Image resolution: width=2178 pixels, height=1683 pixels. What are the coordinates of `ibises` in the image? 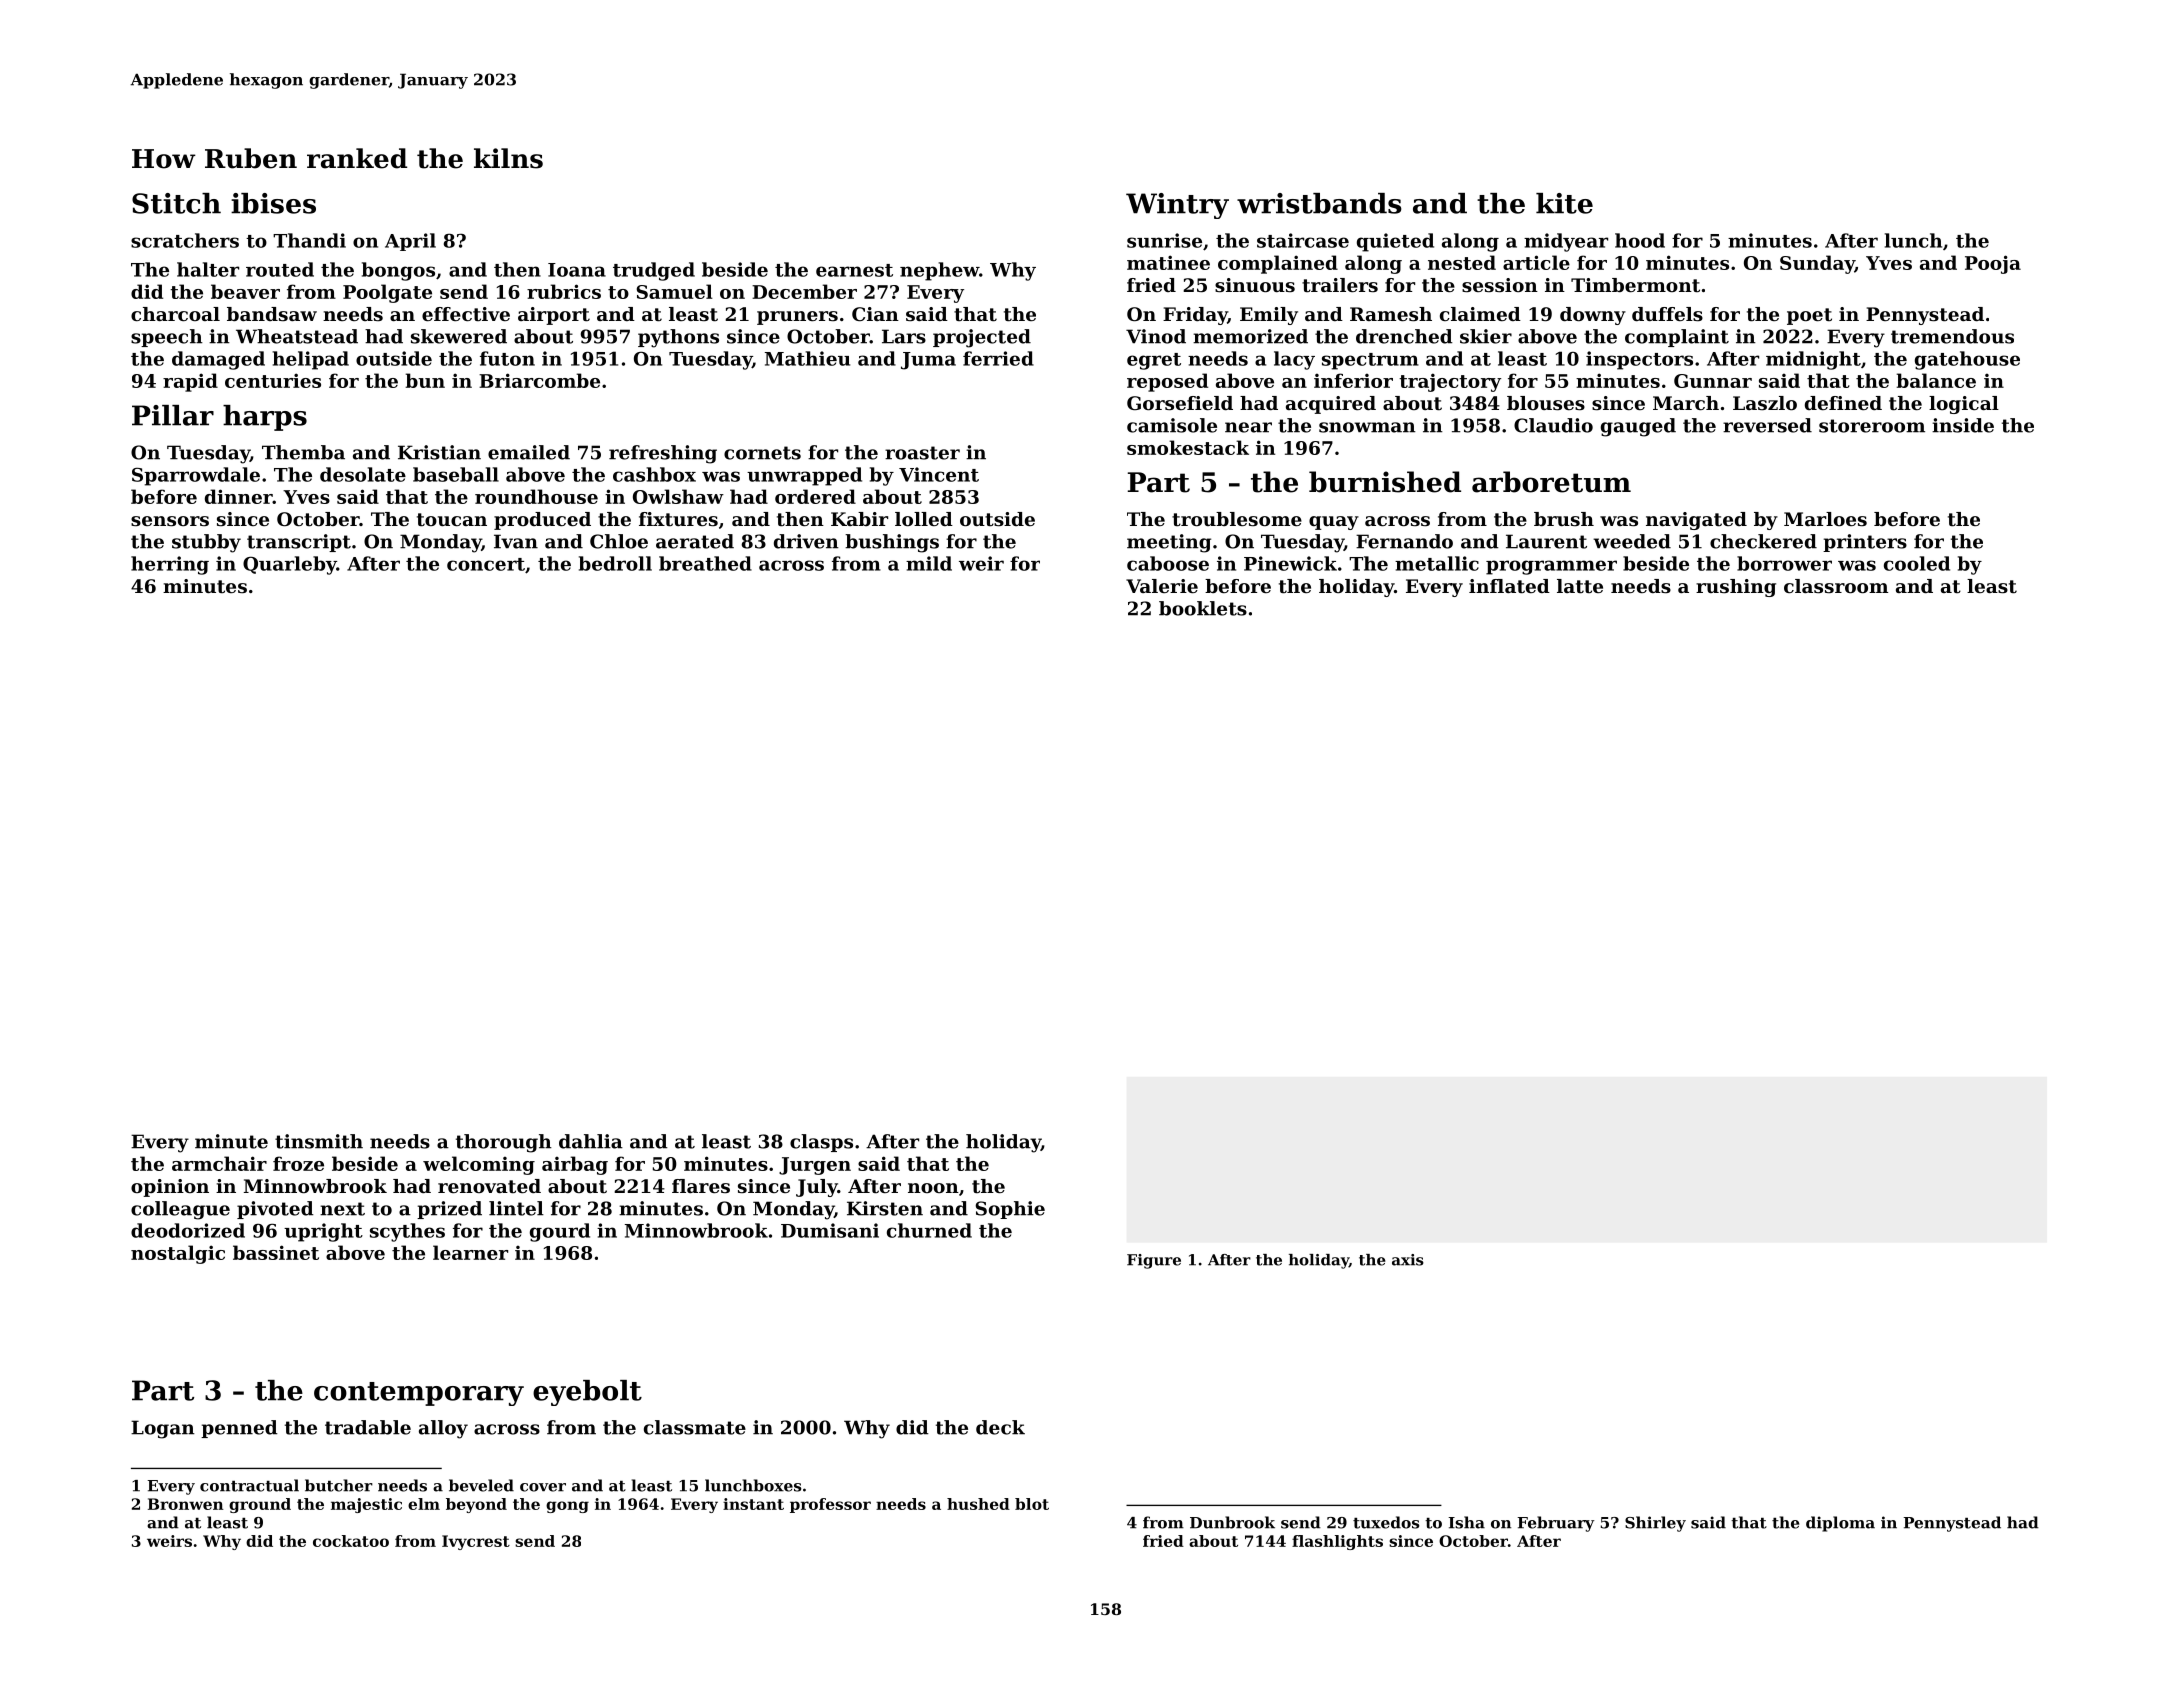 It's located at (273, 203).
